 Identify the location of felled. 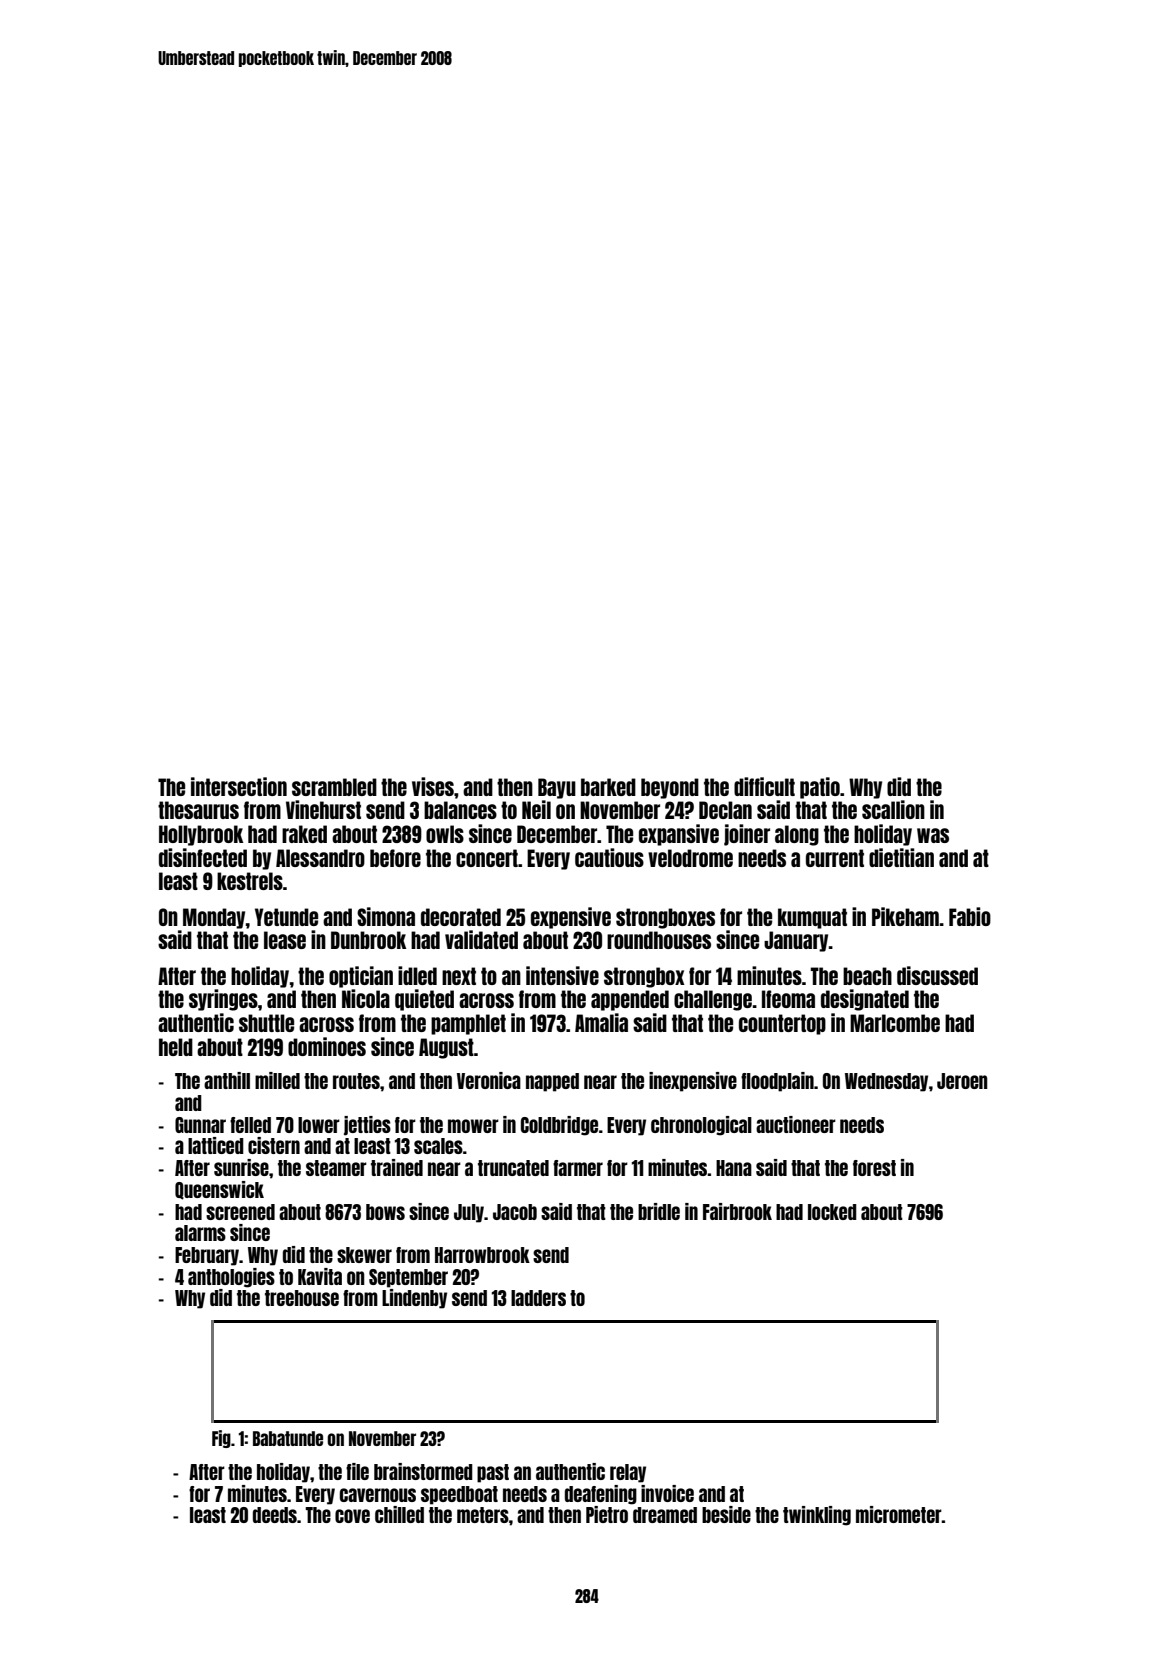
(250, 1125).
